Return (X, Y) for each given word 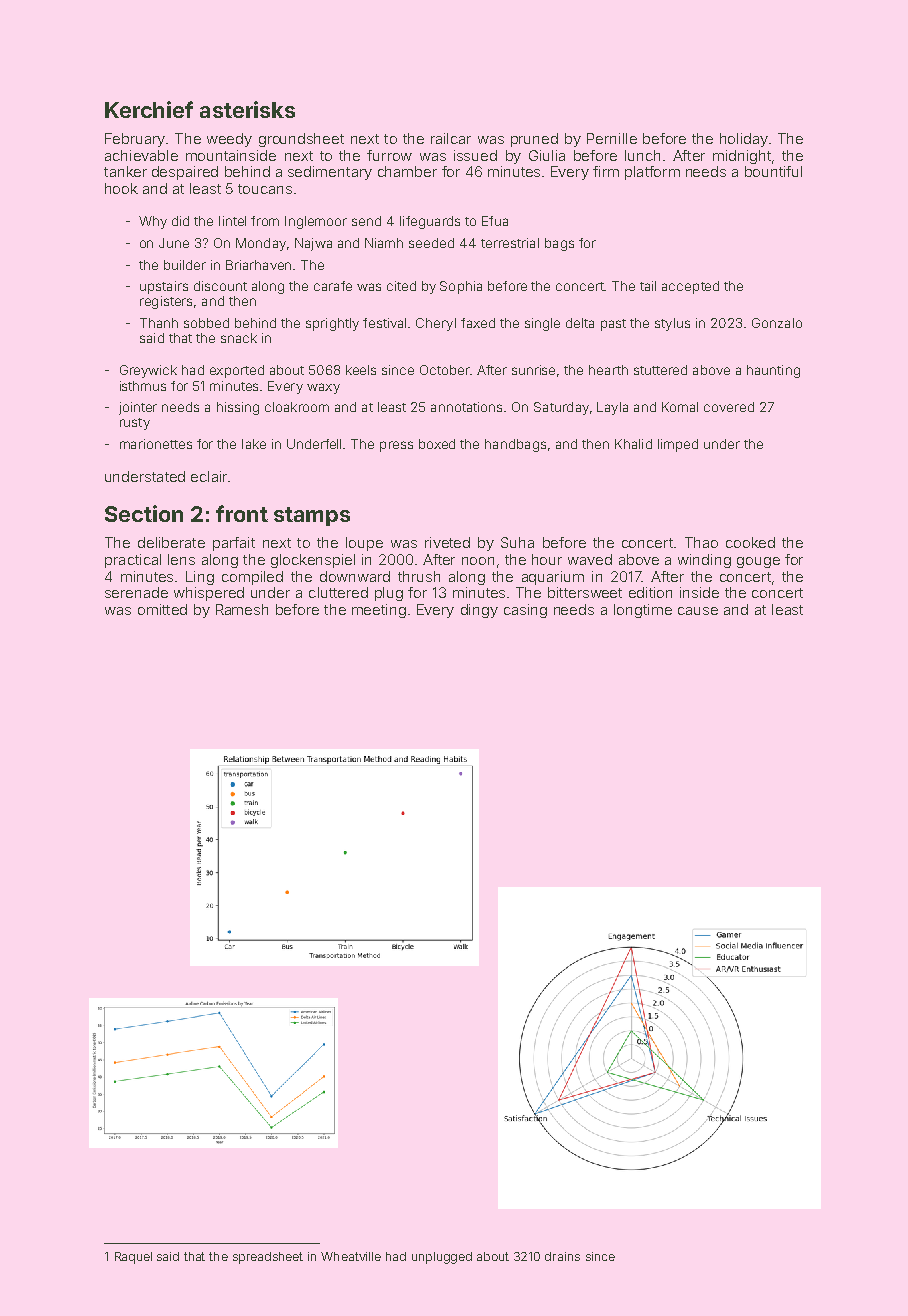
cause (698, 611)
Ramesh (242, 609)
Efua (495, 221)
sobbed (206, 323)
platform (652, 173)
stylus (672, 324)
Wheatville (351, 1256)
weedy (229, 140)
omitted (162, 609)
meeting (379, 611)
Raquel (133, 1258)
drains (562, 1256)
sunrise (533, 370)
